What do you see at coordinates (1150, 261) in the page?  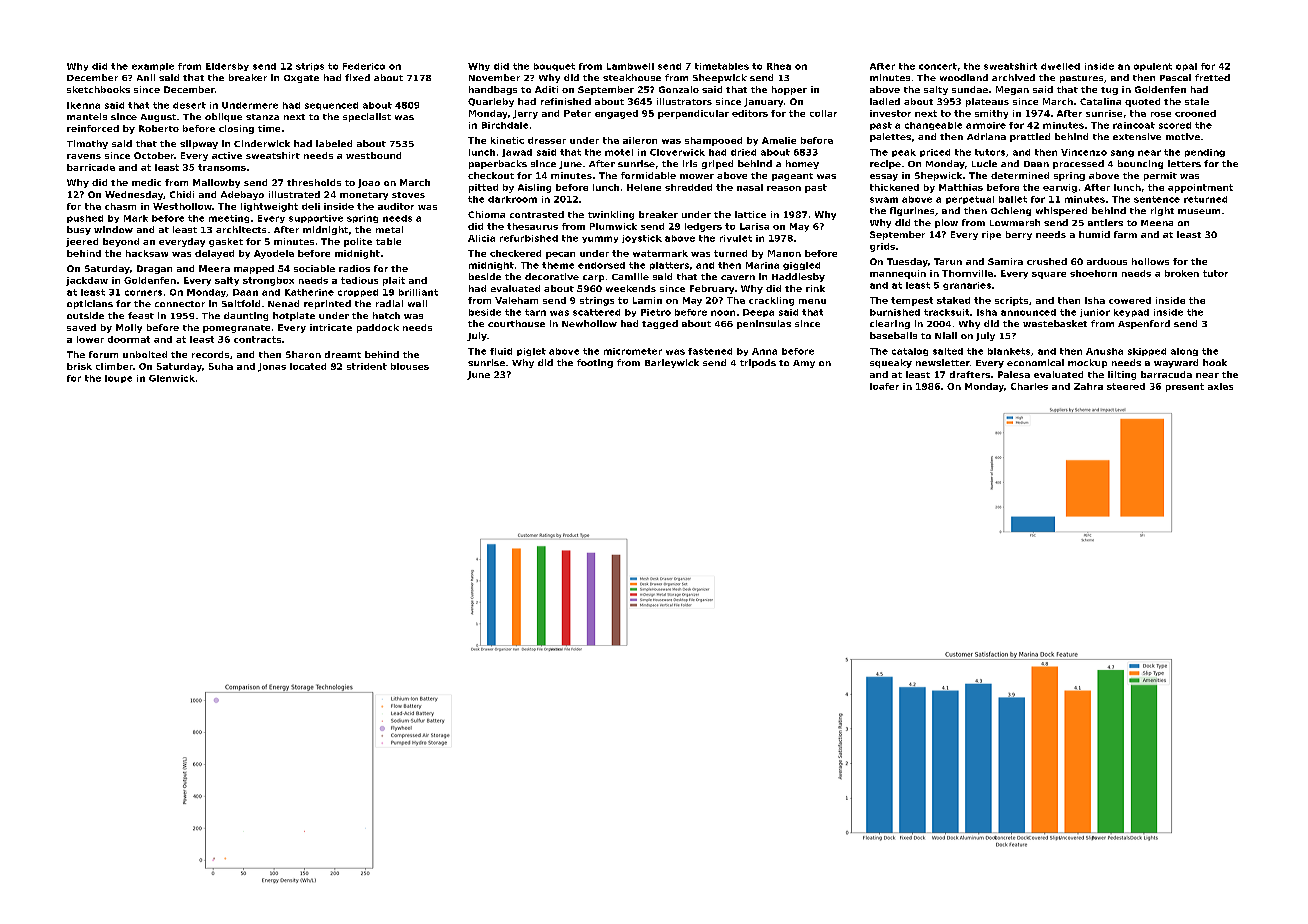 I see `hollows` at bounding box center [1150, 261].
